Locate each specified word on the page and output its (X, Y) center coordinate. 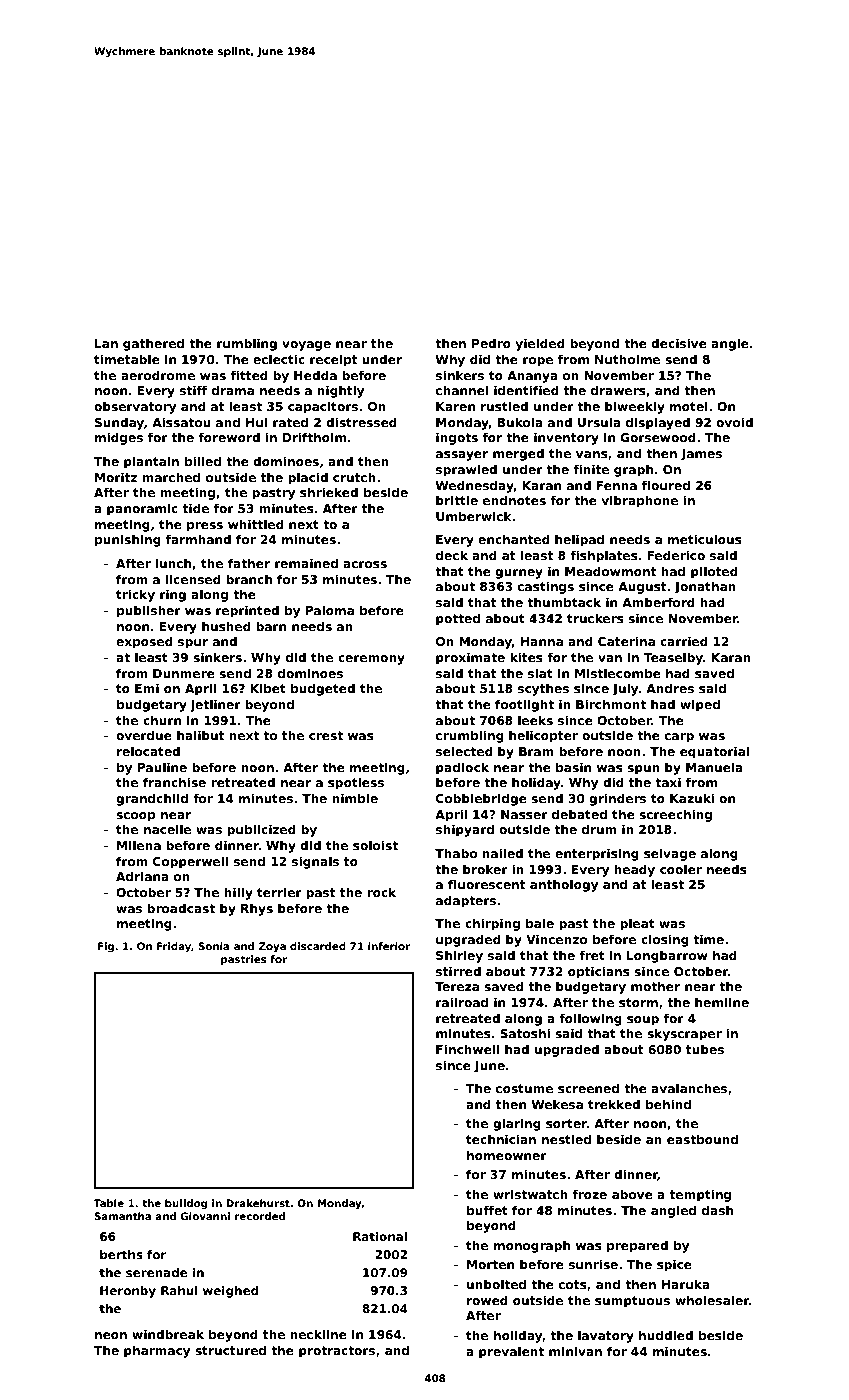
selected (464, 751)
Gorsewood (658, 437)
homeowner (507, 1155)
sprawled (466, 470)
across (365, 564)
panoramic (142, 509)
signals (315, 862)
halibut (201, 735)
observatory (135, 407)
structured (230, 1350)
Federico (676, 555)
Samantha (122, 1216)
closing (665, 940)
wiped (700, 705)
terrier (279, 892)
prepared (637, 1246)
